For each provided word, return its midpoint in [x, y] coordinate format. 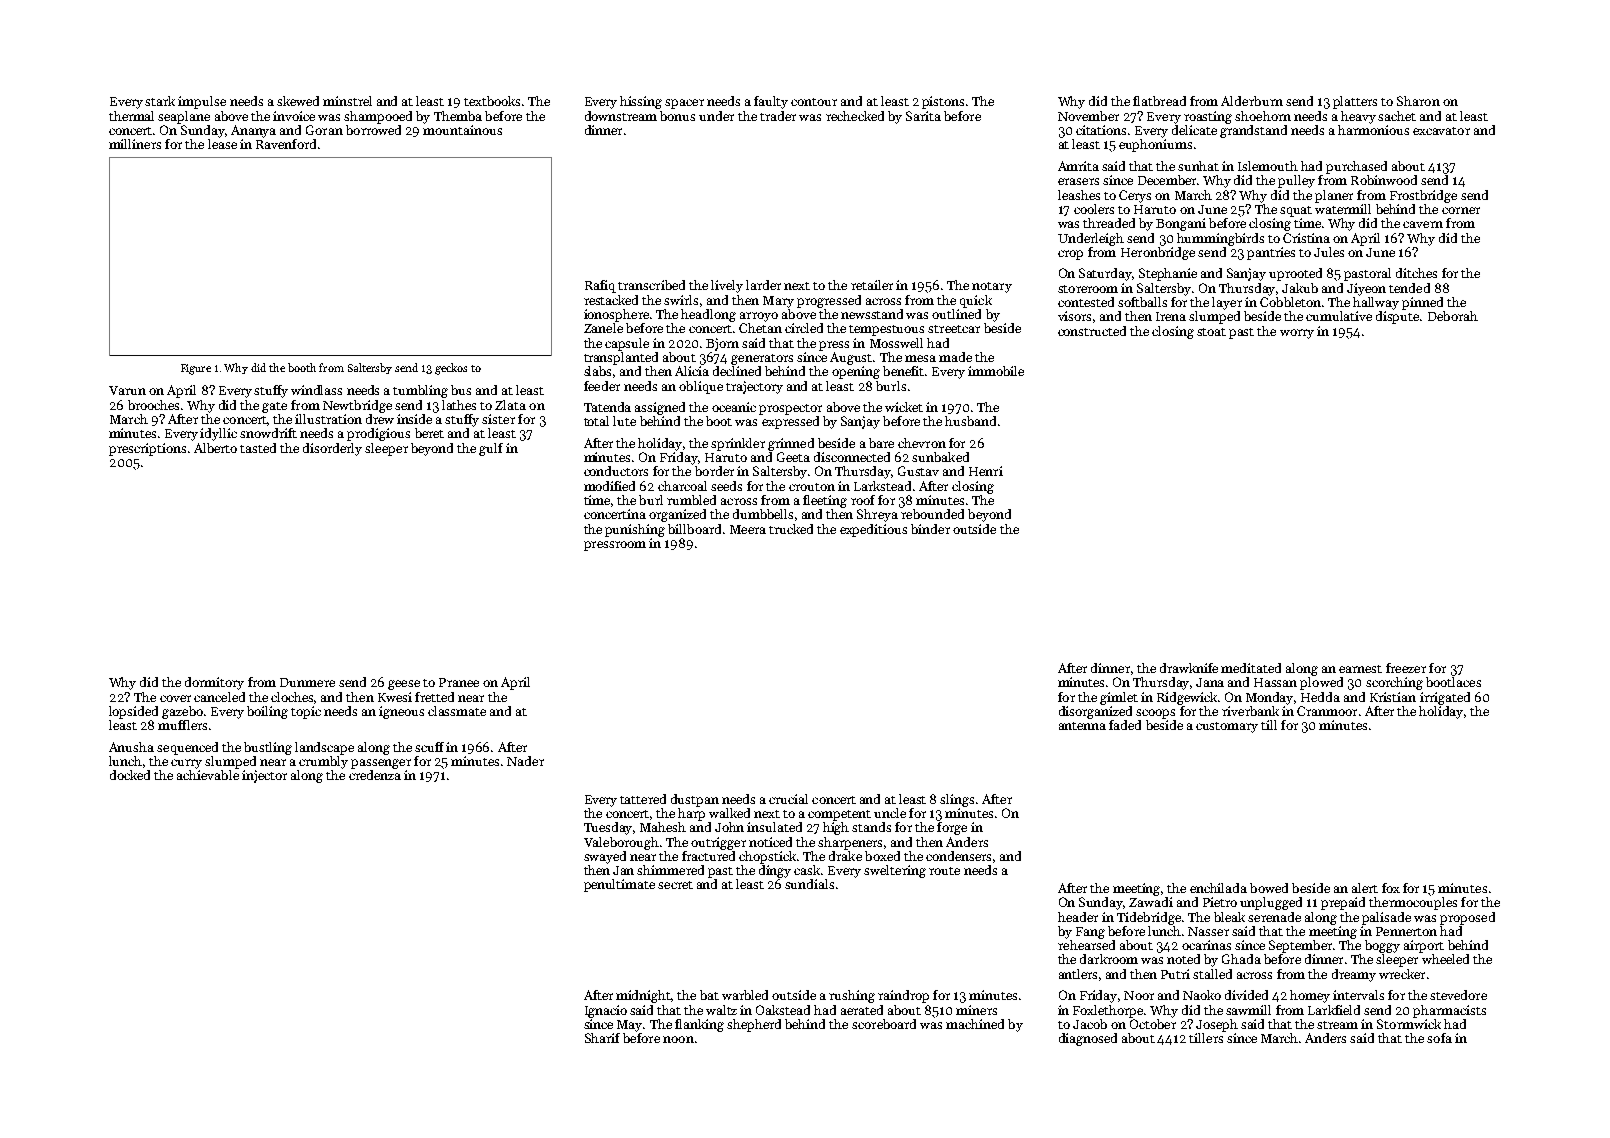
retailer [872, 285]
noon [678, 1039]
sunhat [1198, 166]
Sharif [602, 1038]
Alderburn [1252, 101]
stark [160, 101]
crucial [788, 799]
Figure [196, 369]
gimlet [1119, 698]
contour [814, 102]
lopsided [133, 712]
